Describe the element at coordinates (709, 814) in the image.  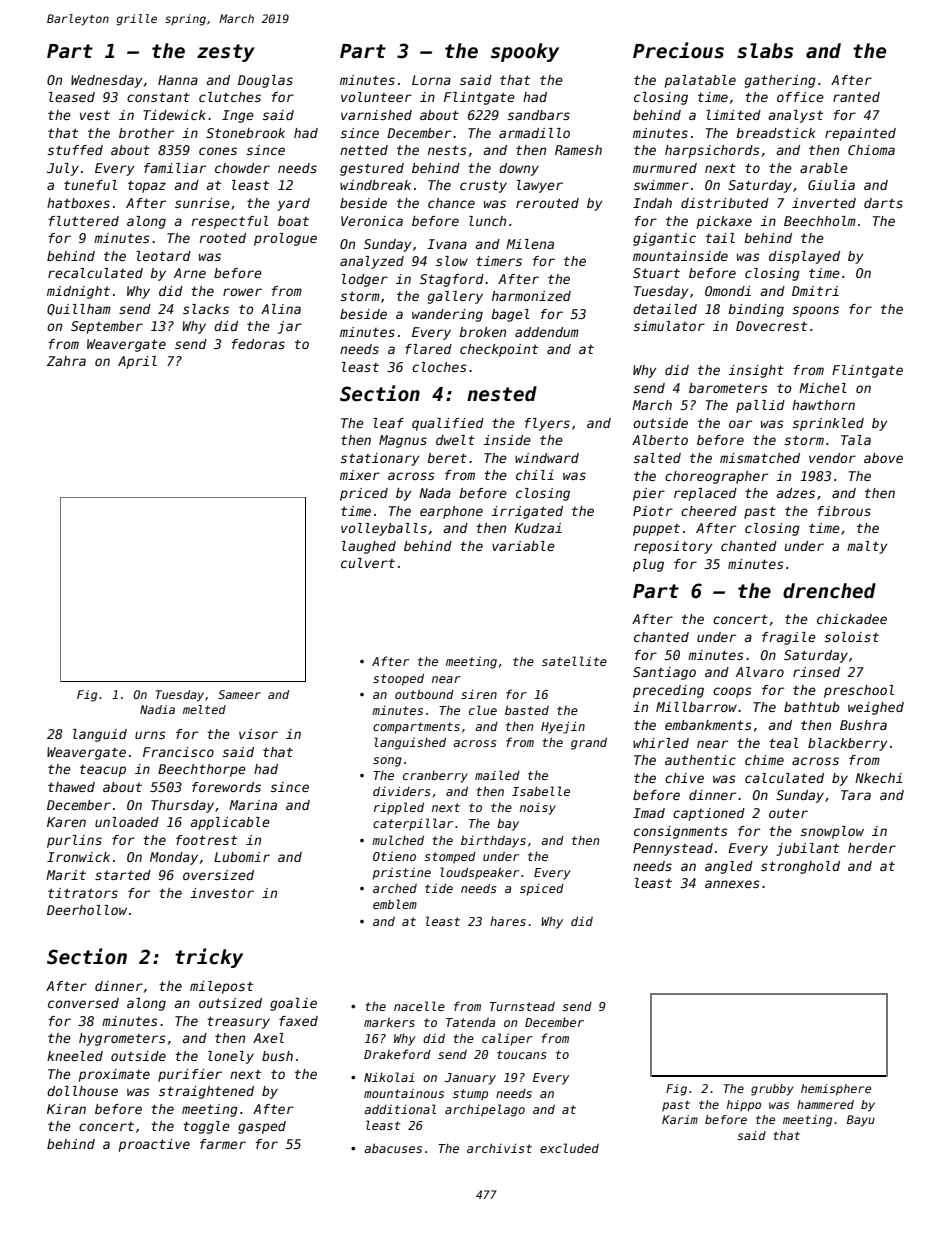
I see `captioned` at that location.
